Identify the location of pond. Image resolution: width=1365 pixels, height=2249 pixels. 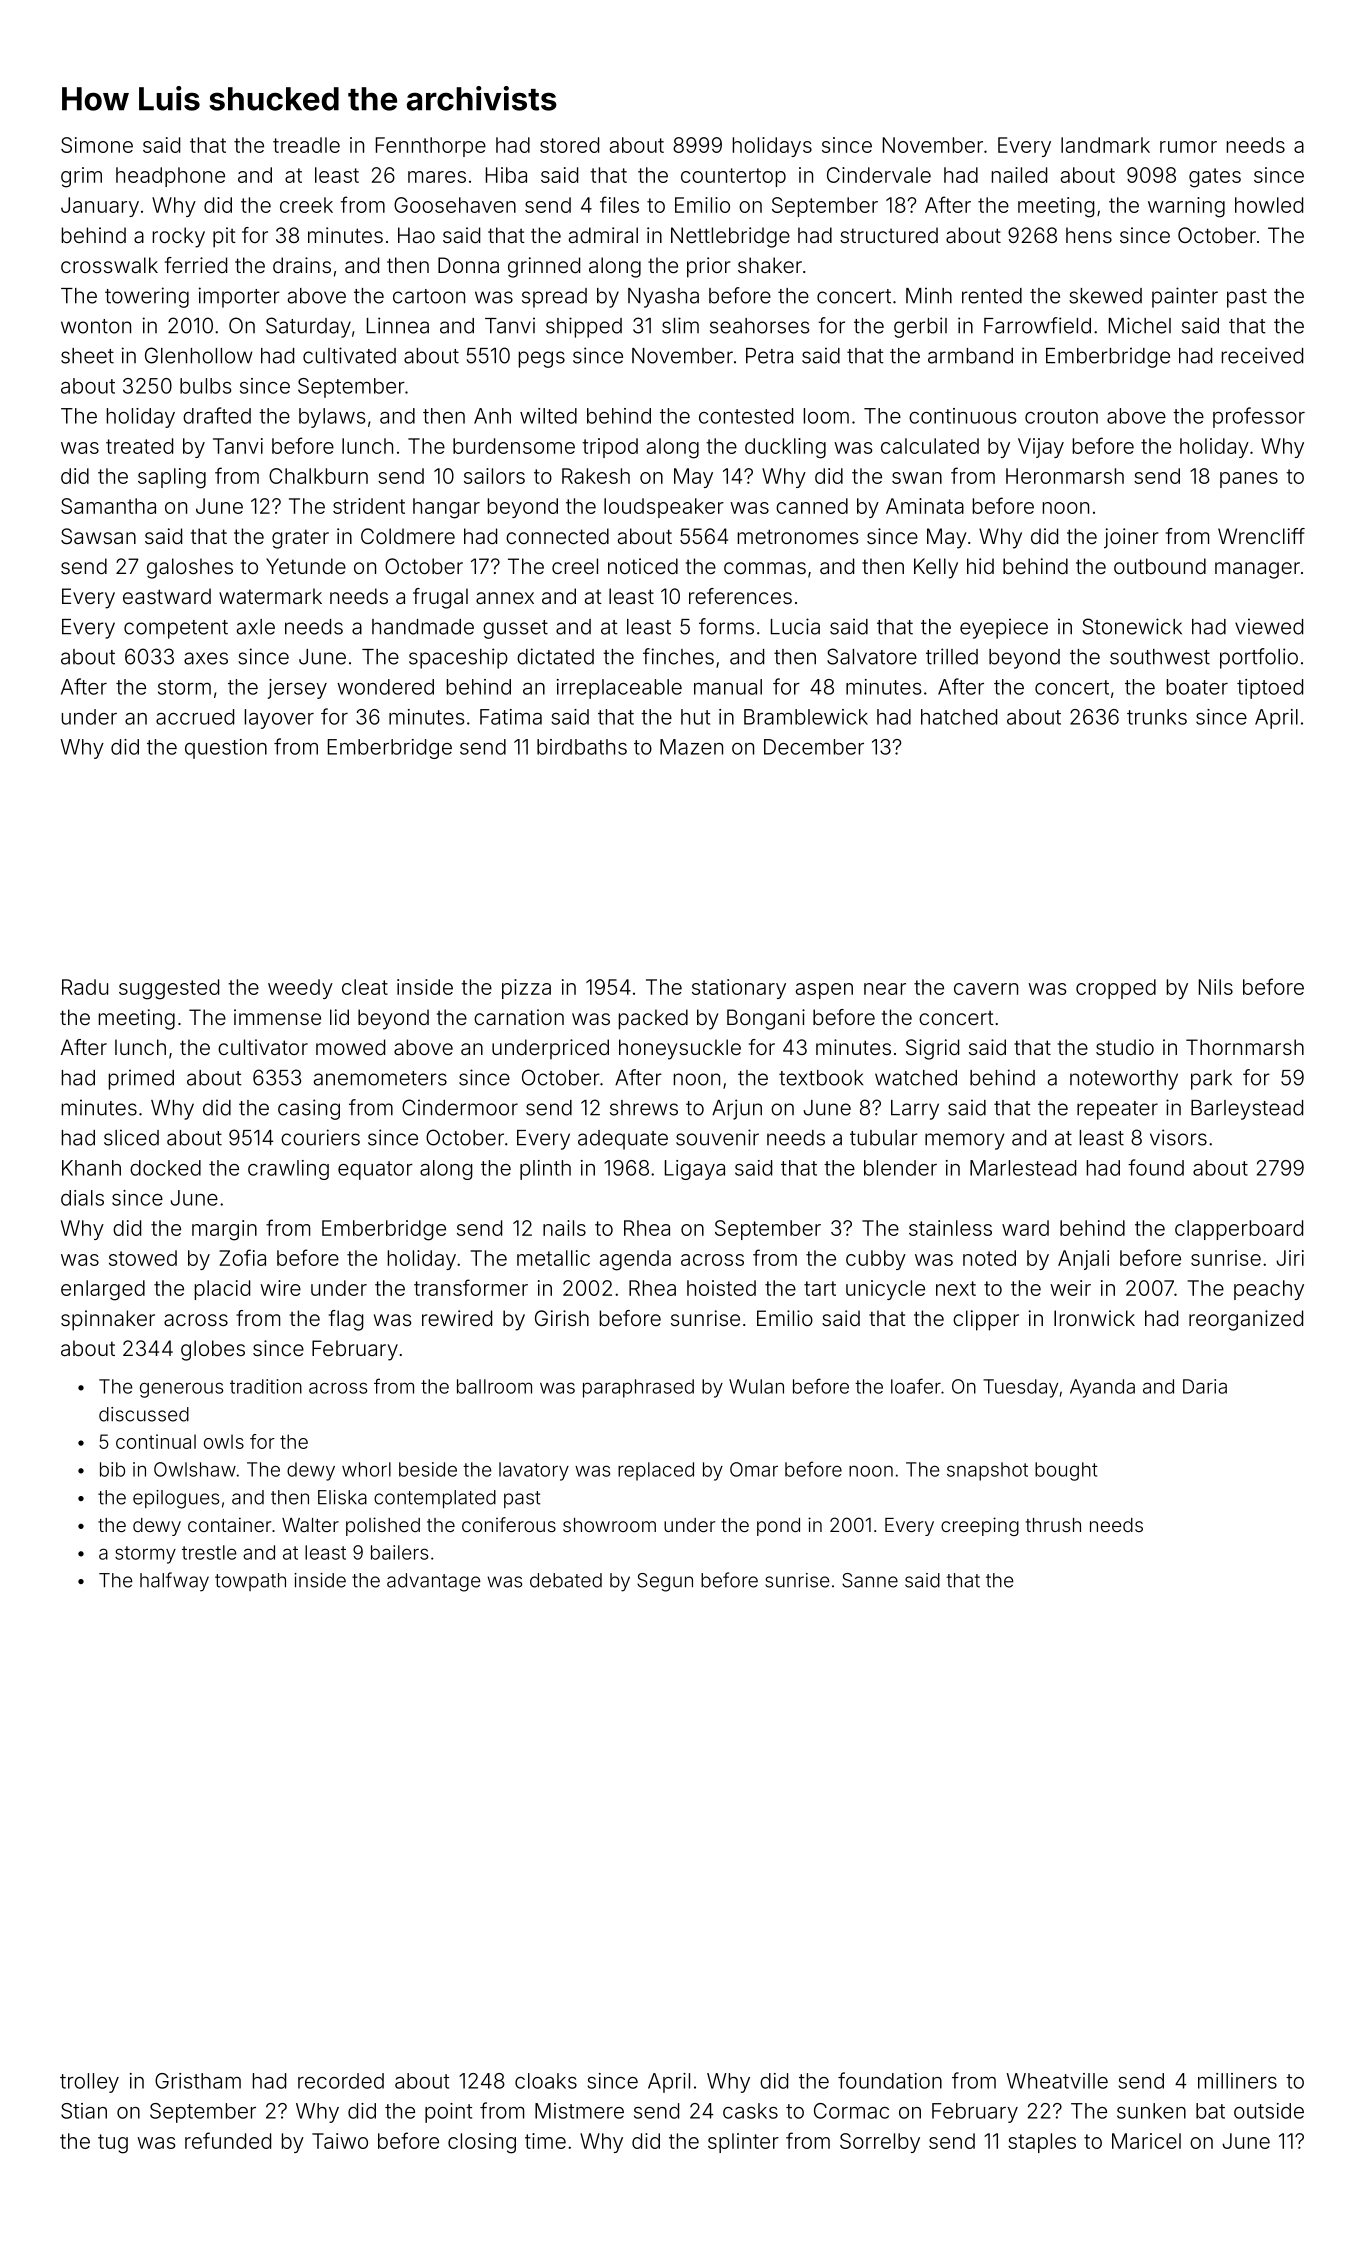
(778, 1527).
